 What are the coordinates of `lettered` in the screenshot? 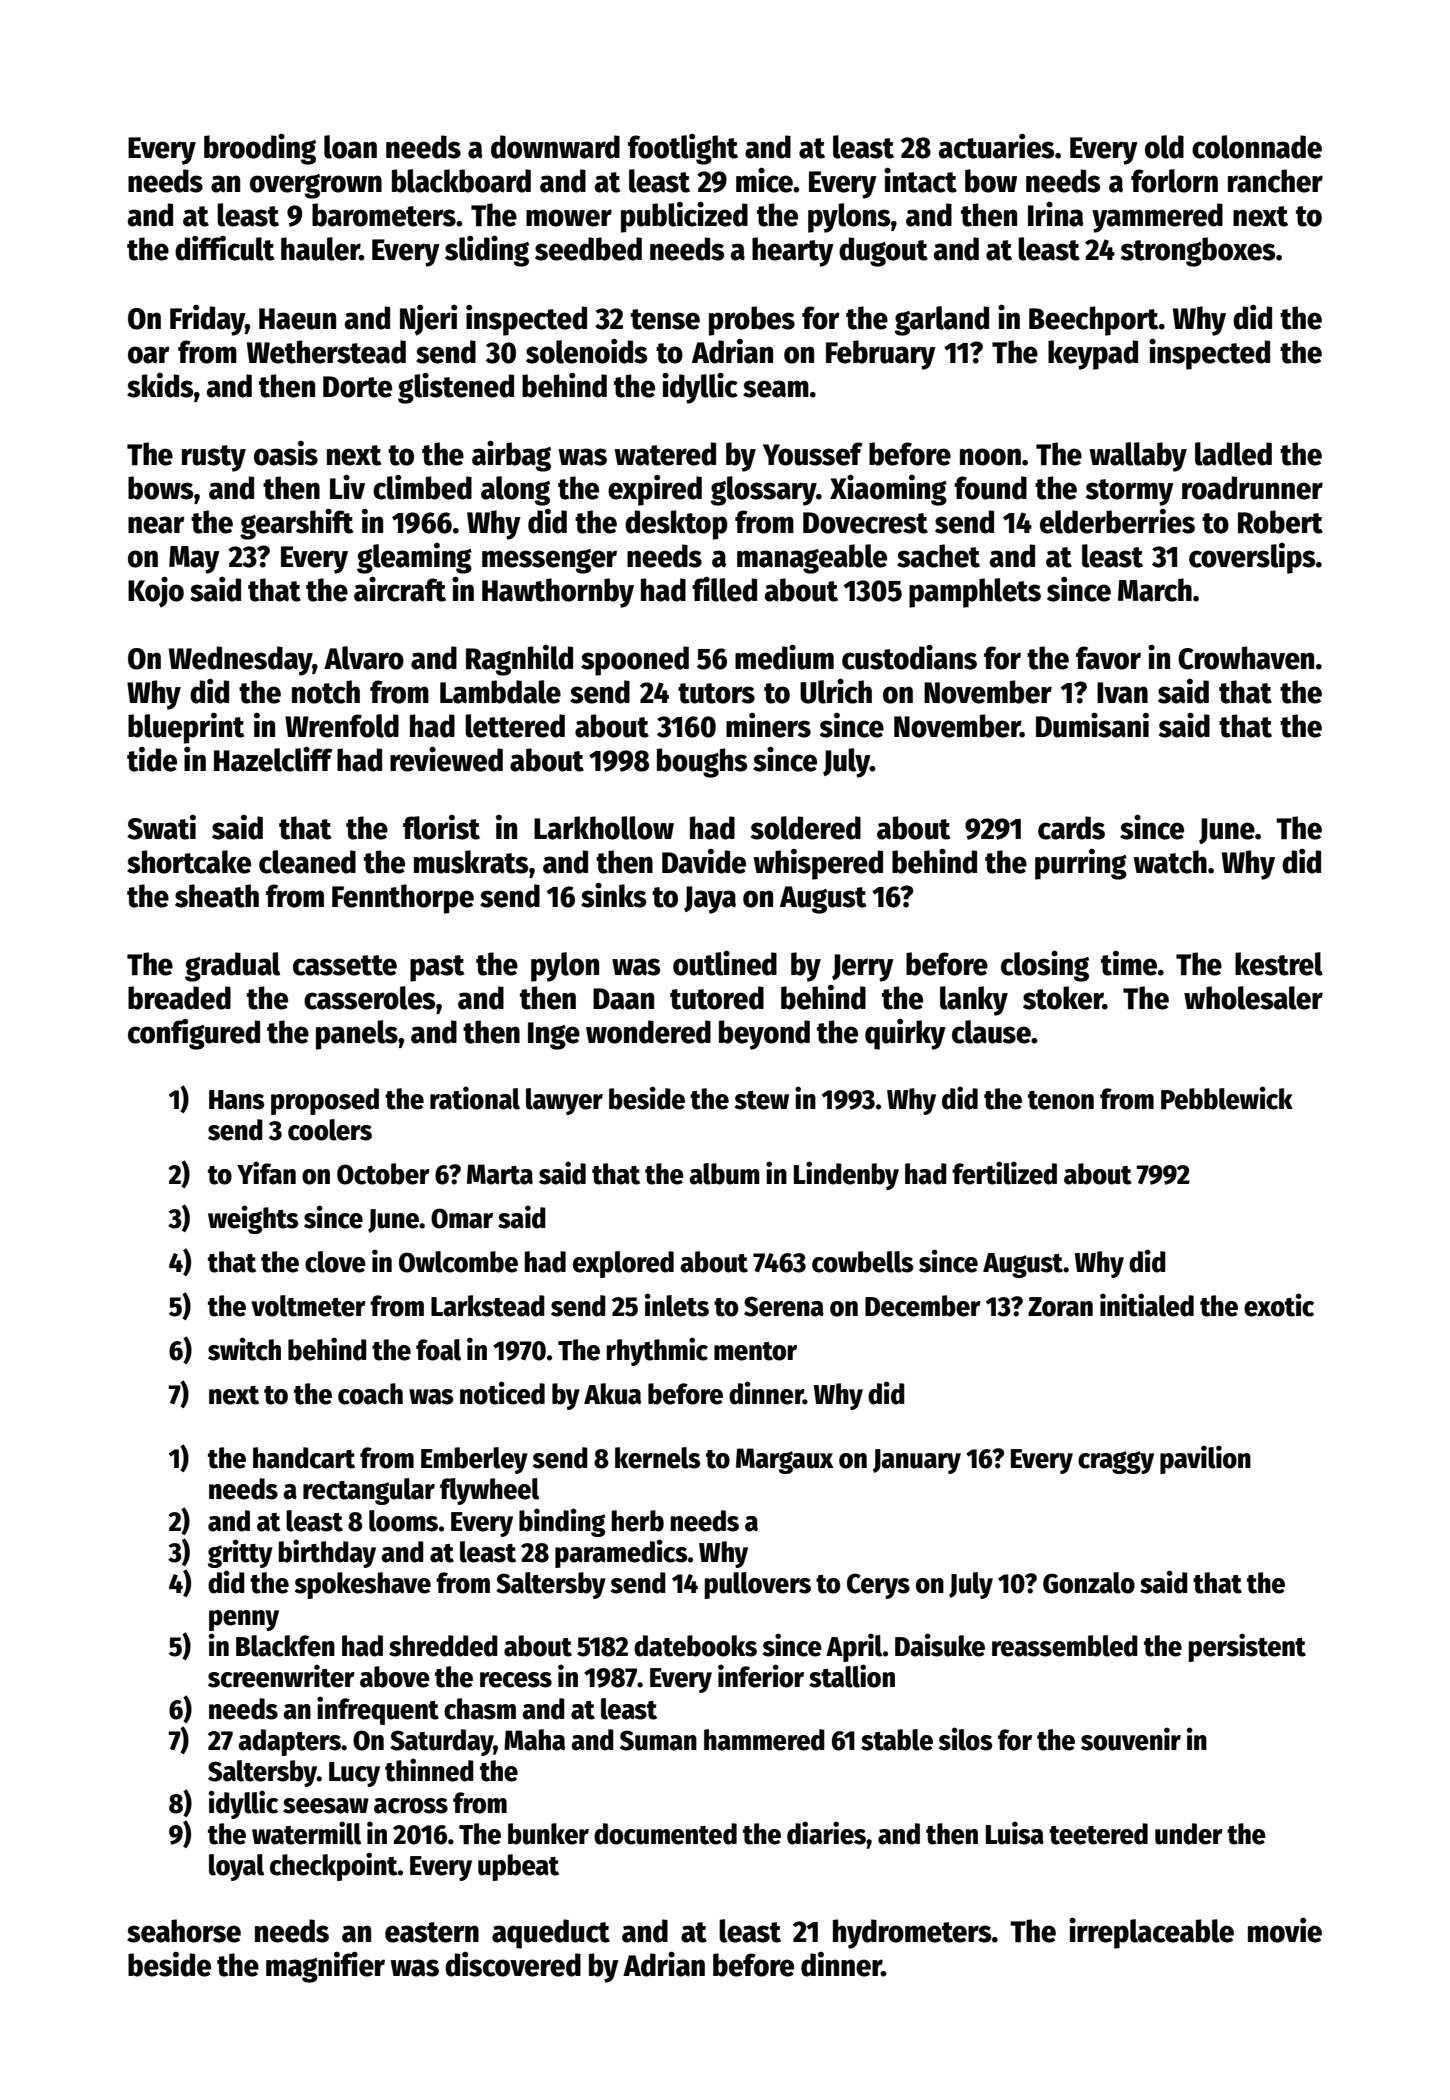 It's located at (515, 726).
